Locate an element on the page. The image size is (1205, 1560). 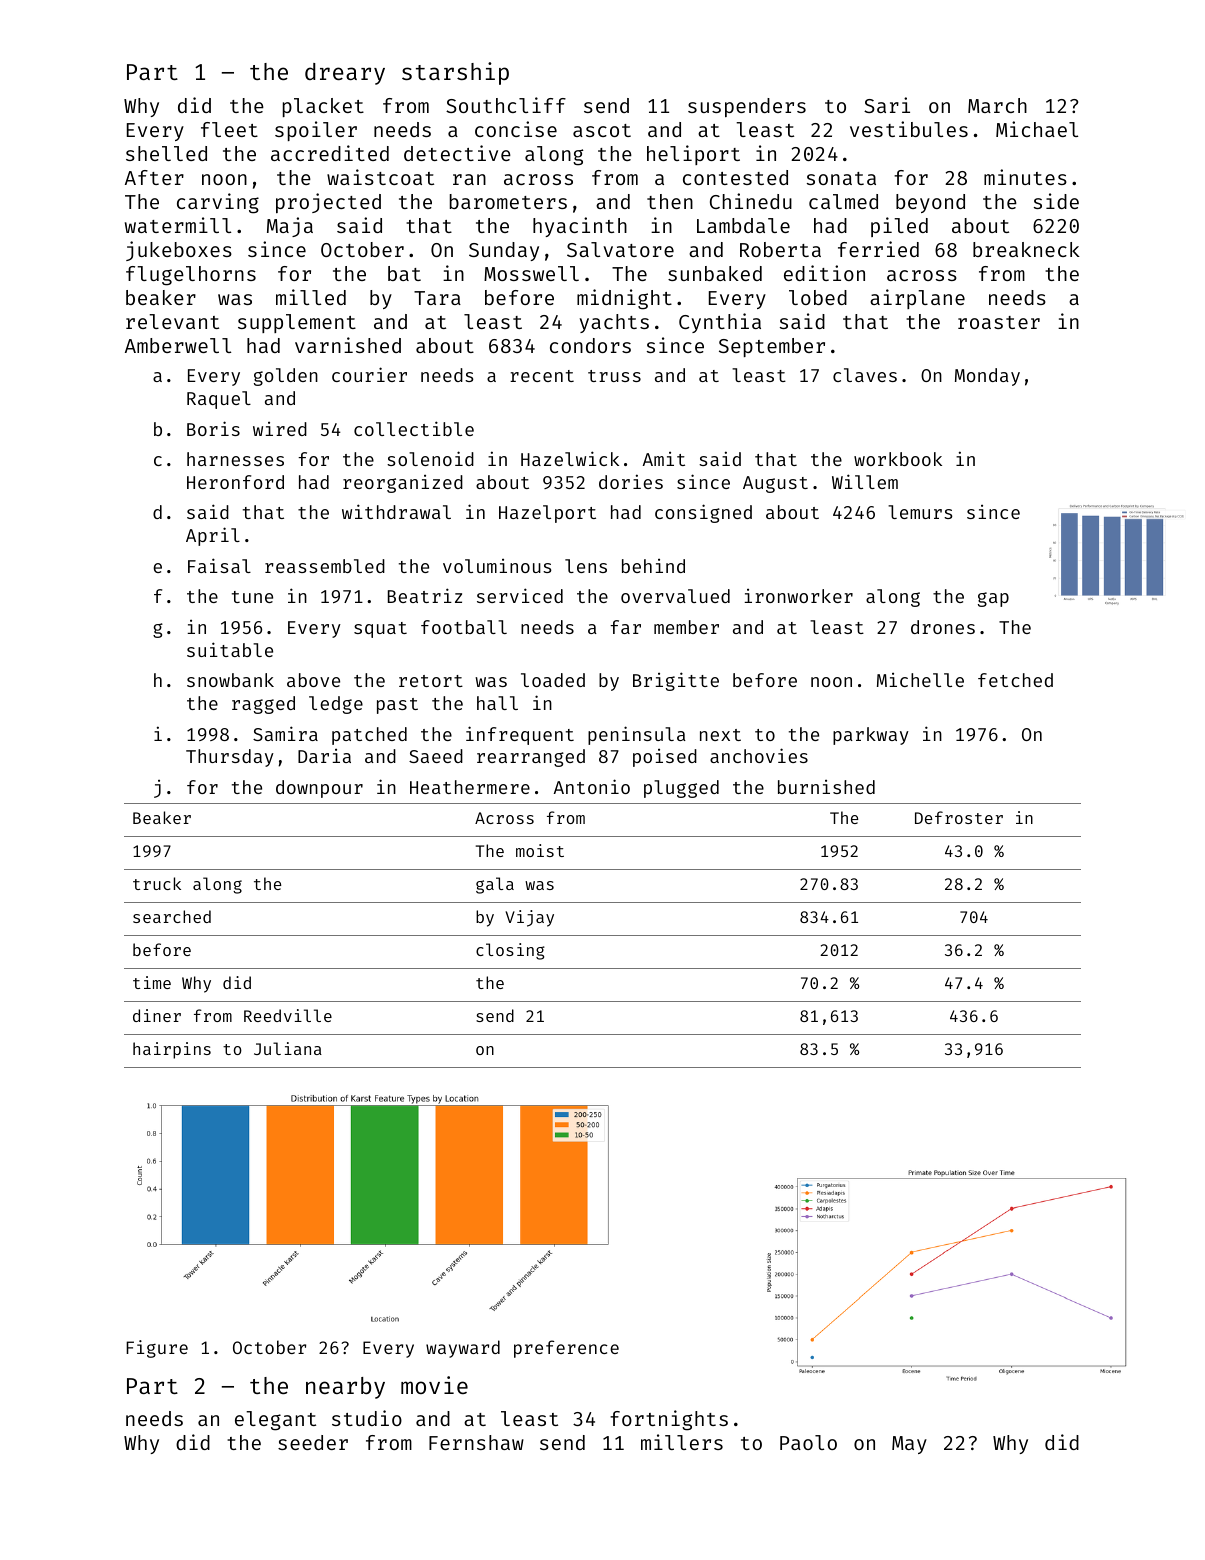
claves is located at coordinates (865, 375).
